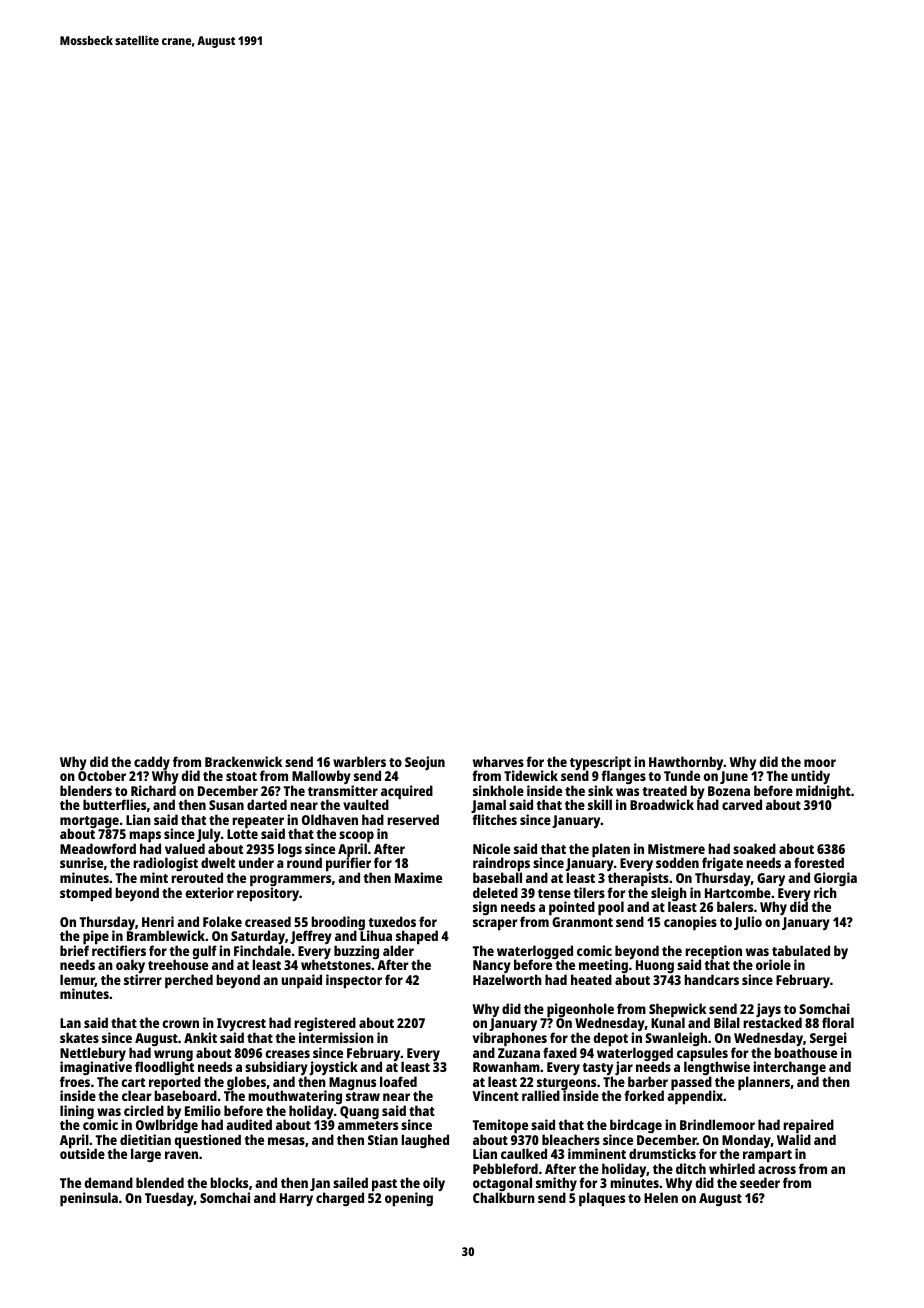  I want to click on crown, so click(180, 1024).
